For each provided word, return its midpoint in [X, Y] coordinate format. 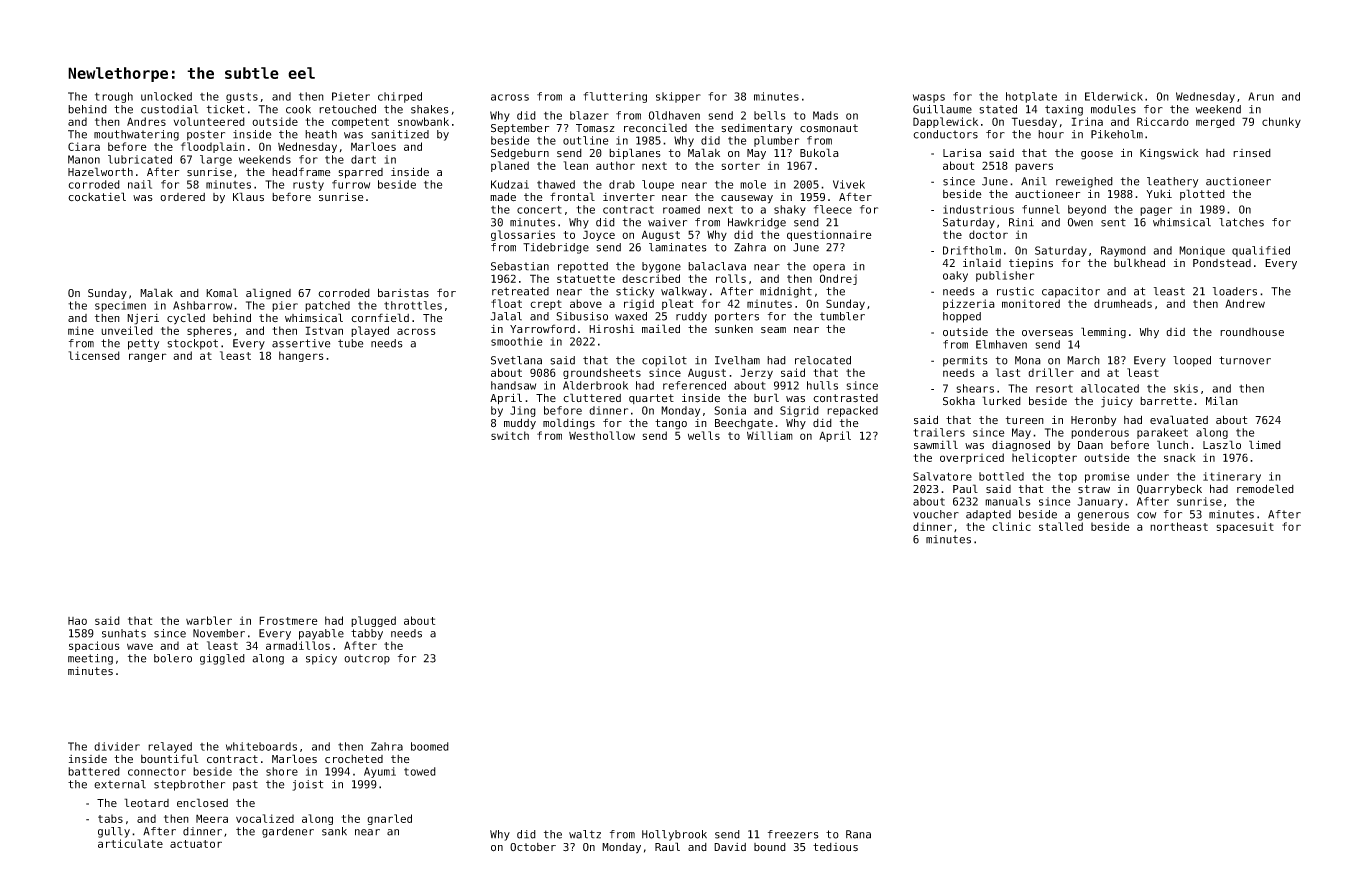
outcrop [367, 659]
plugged [373, 621]
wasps [929, 98]
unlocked [166, 96]
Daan [1090, 445]
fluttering [615, 97]
